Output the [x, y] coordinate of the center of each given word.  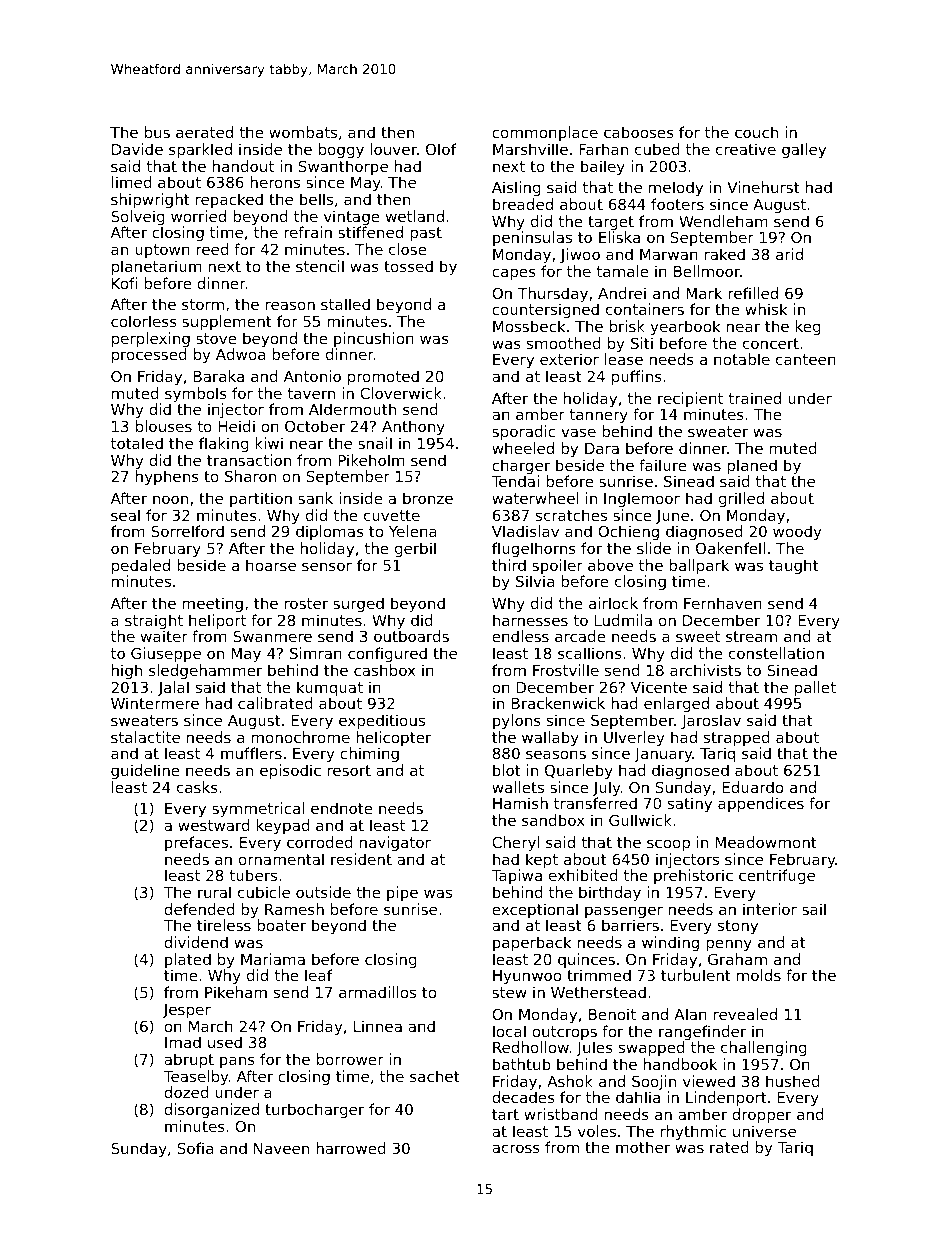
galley [804, 150]
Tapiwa [516, 876]
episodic [290, 771]
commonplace [545, 133]
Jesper [187, 1011]
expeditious [382, 721]
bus [157, 132]
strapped [737, 738]
